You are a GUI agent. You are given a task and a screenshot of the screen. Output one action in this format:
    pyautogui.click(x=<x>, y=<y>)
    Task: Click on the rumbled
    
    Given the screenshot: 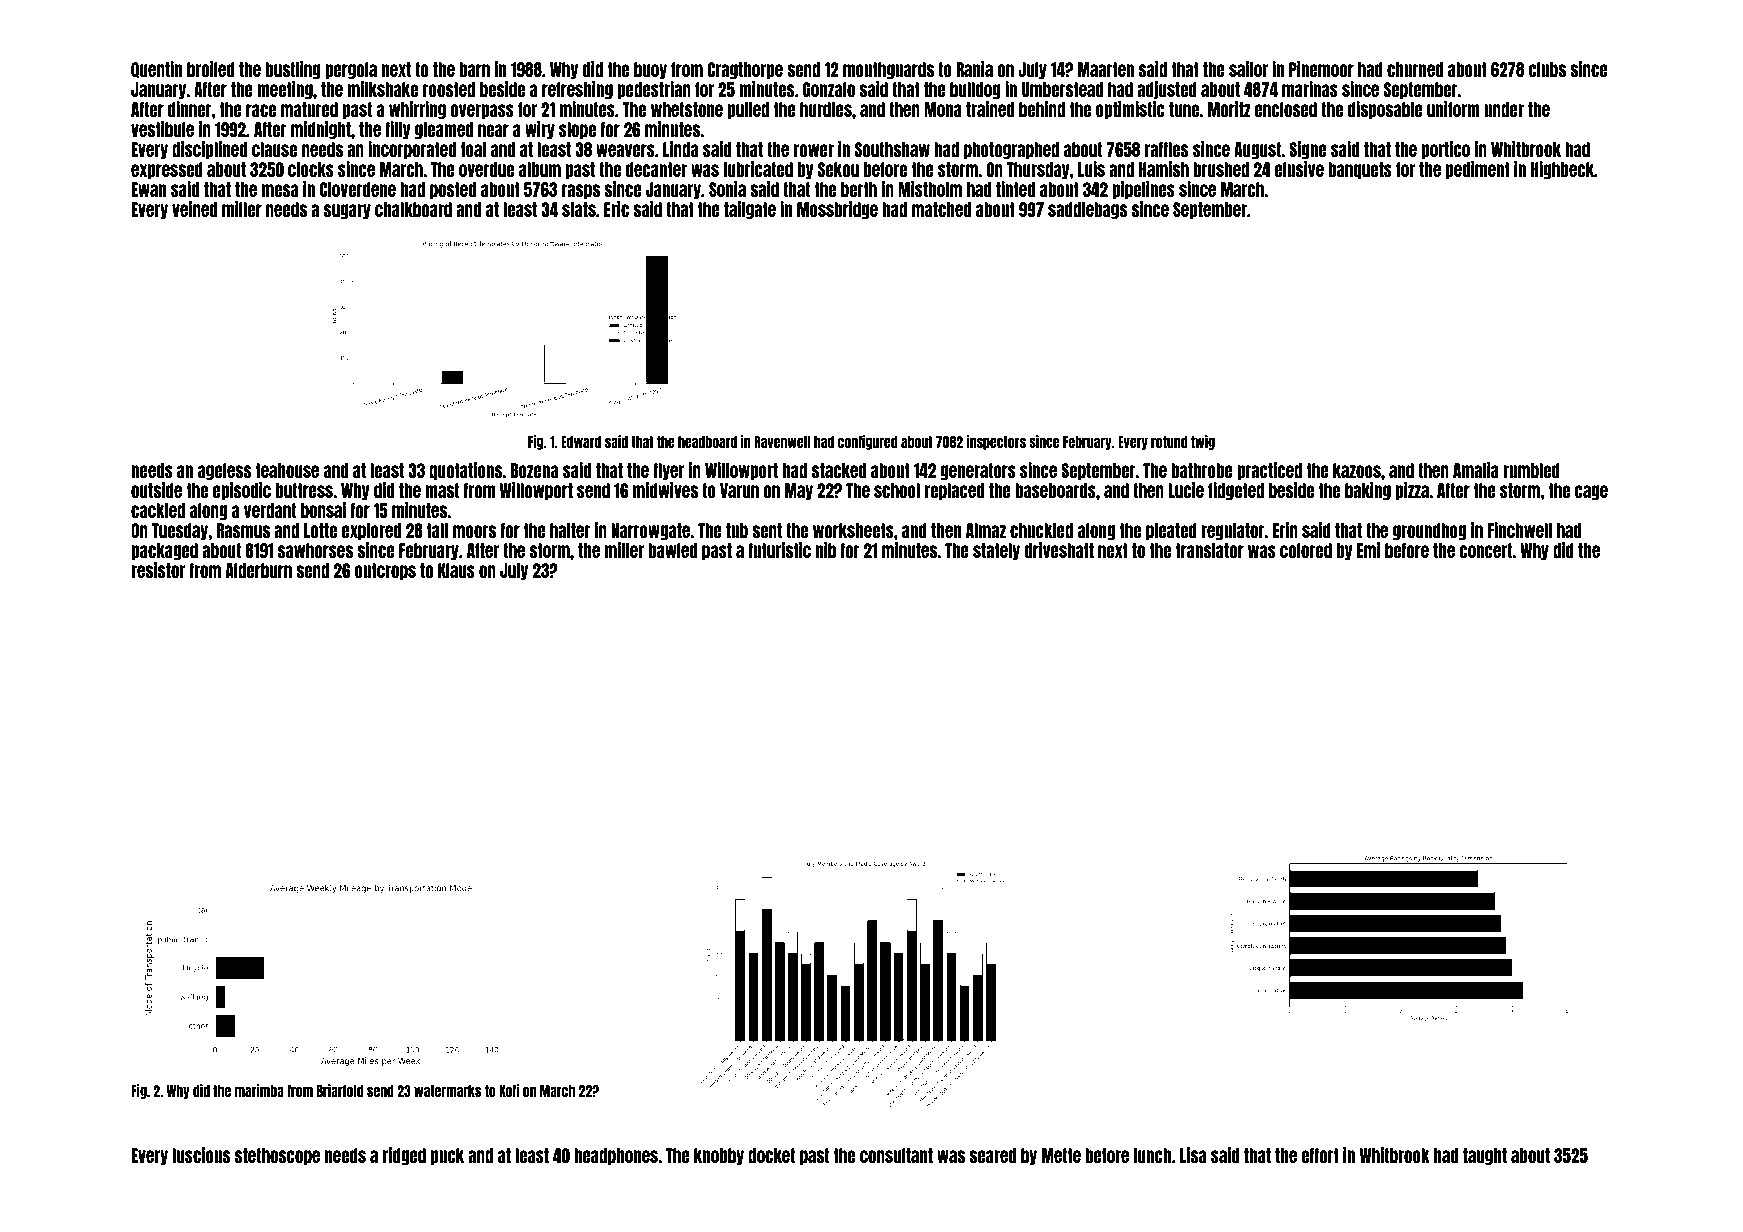 What is the action you would take?
    pyautogui.click(x=1531, y=470)
